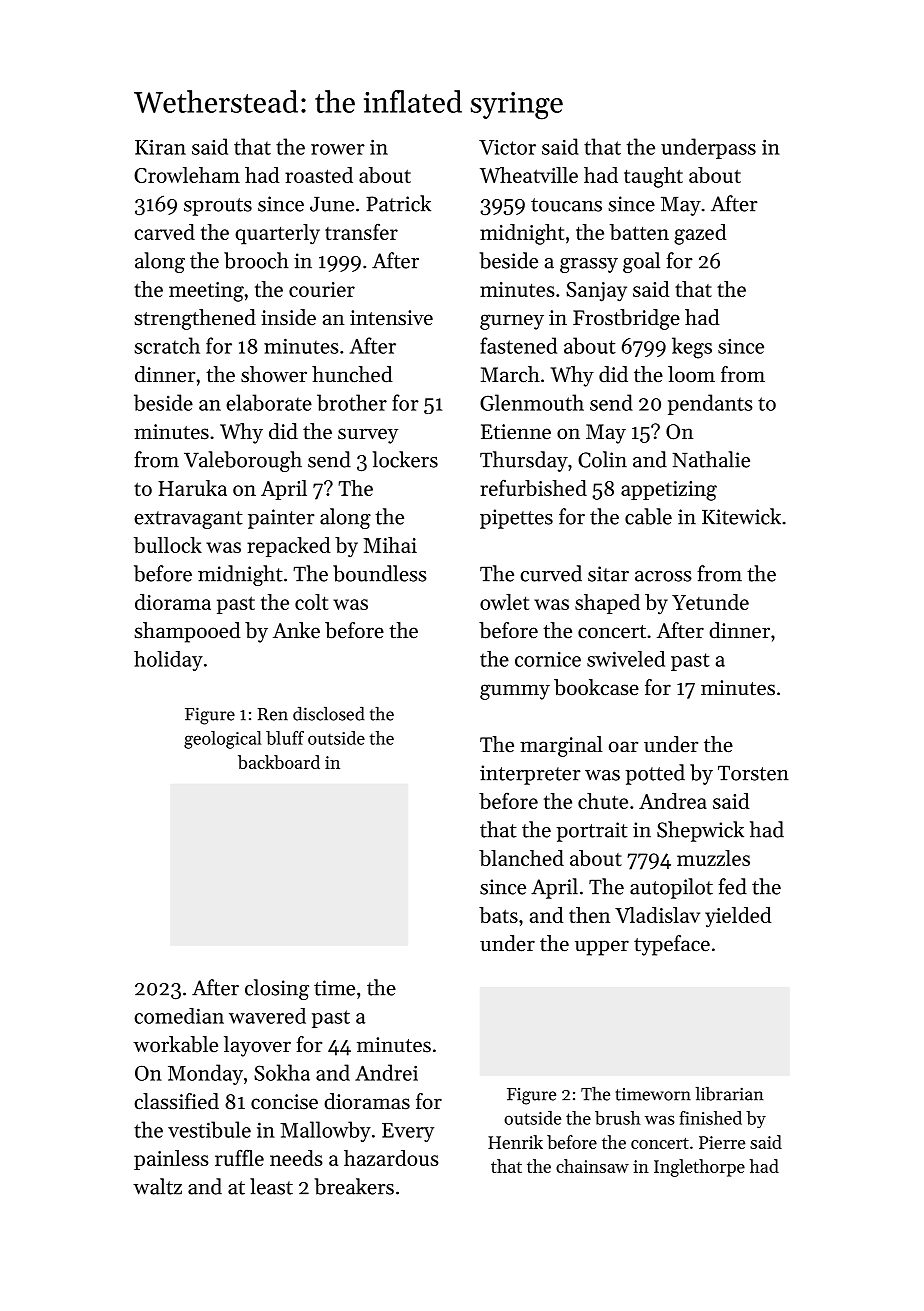 The width and height of the document is (924, 1311). Describe the element at coordinates (296, 1158) in the document. I see `needs` at that location.
